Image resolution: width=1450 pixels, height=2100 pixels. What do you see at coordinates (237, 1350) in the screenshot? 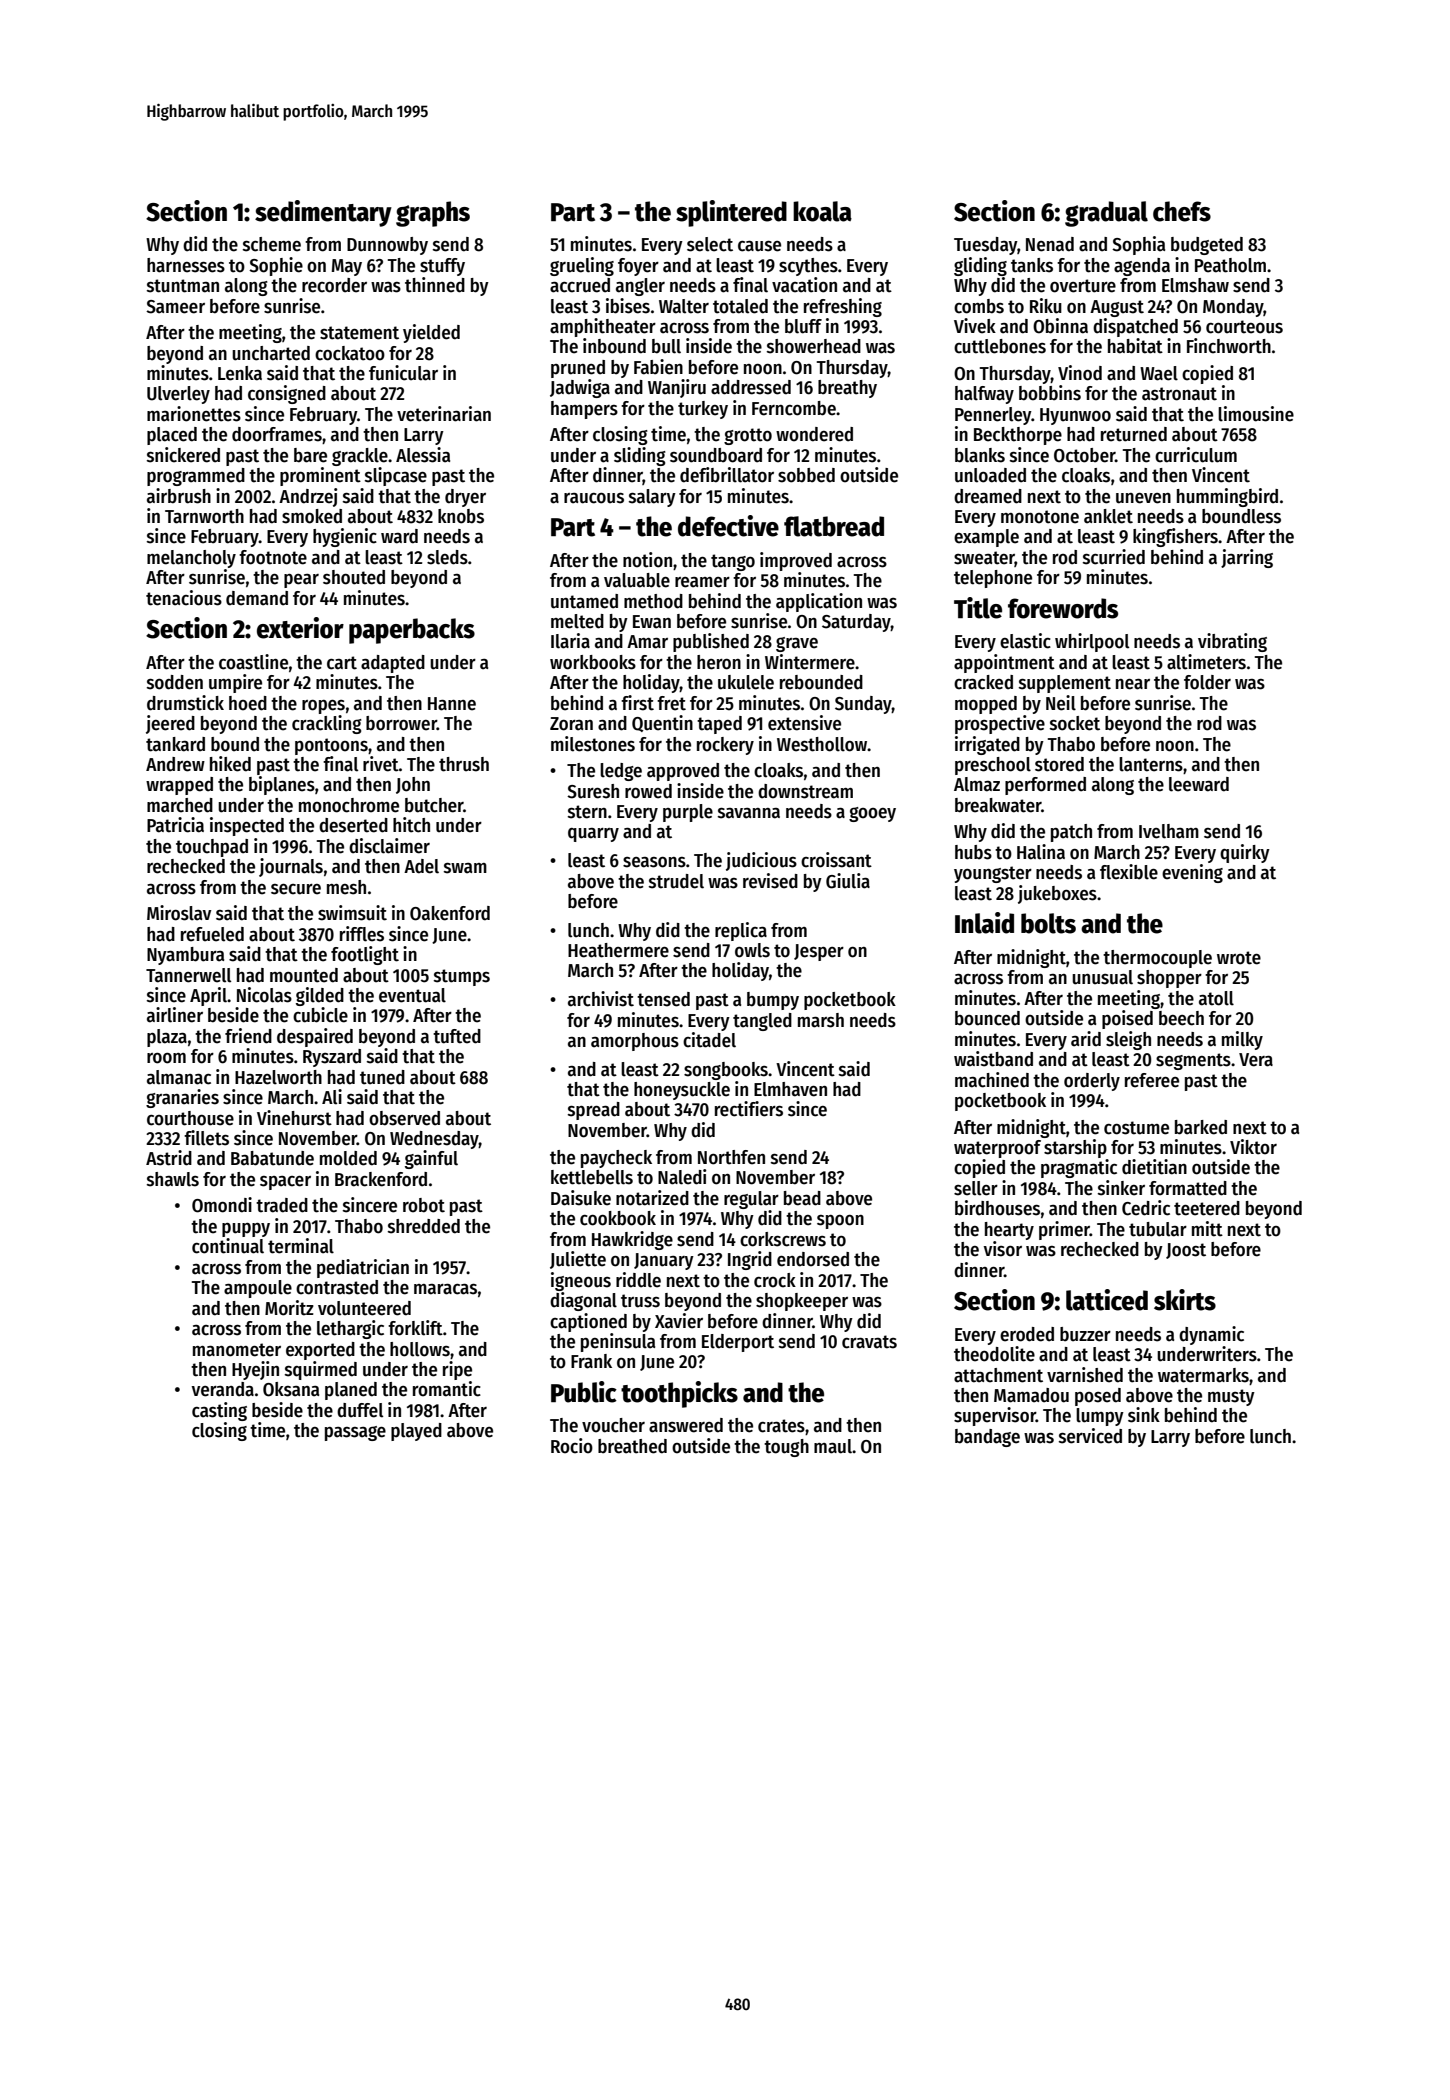
I see `manometer` at bounding box center [237, 1350].
